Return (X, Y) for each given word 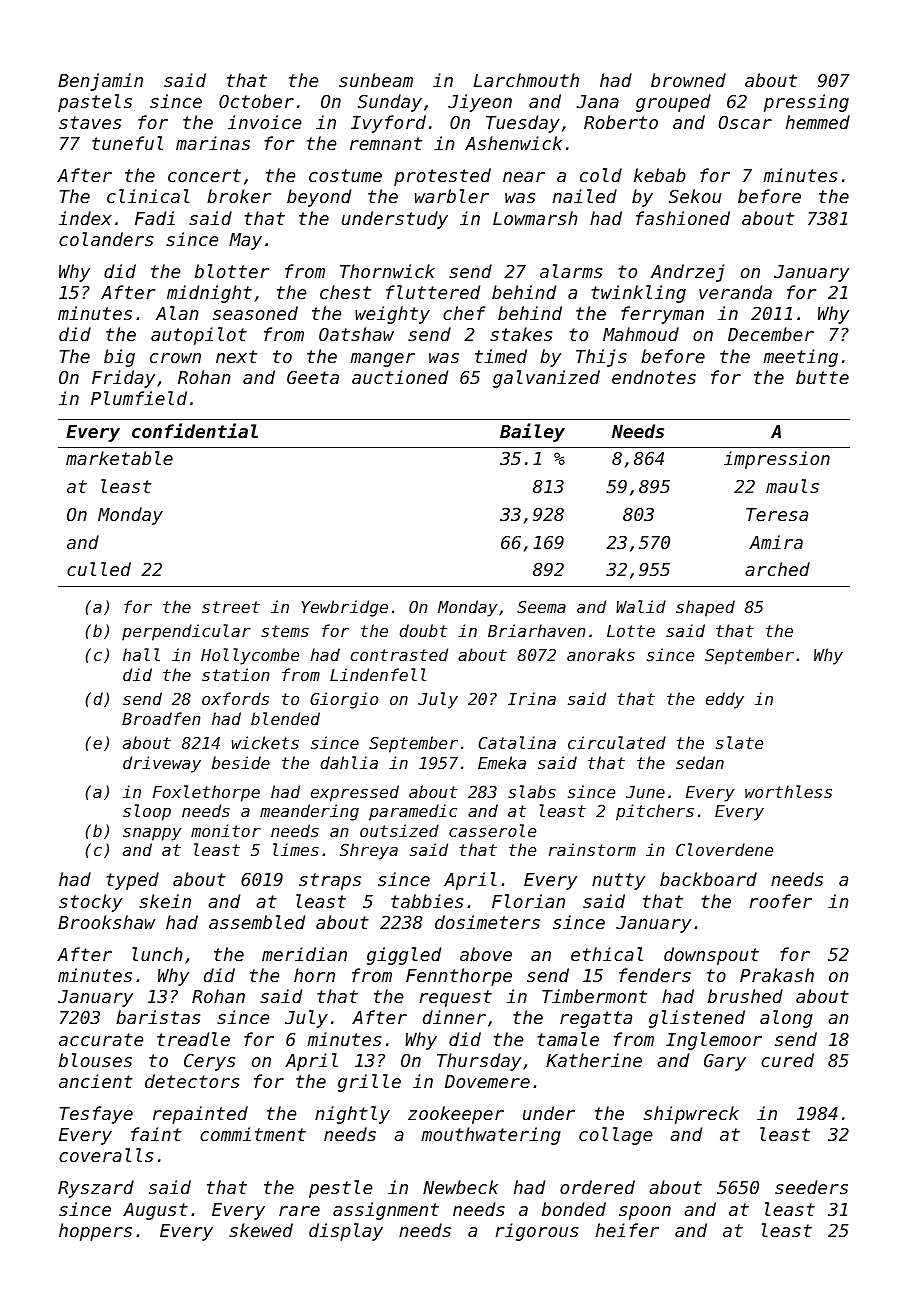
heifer (627, 1230)
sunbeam (376, 80)
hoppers (95, 1232)
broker (239, 196)
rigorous (536, 1232)
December (771, 334)
